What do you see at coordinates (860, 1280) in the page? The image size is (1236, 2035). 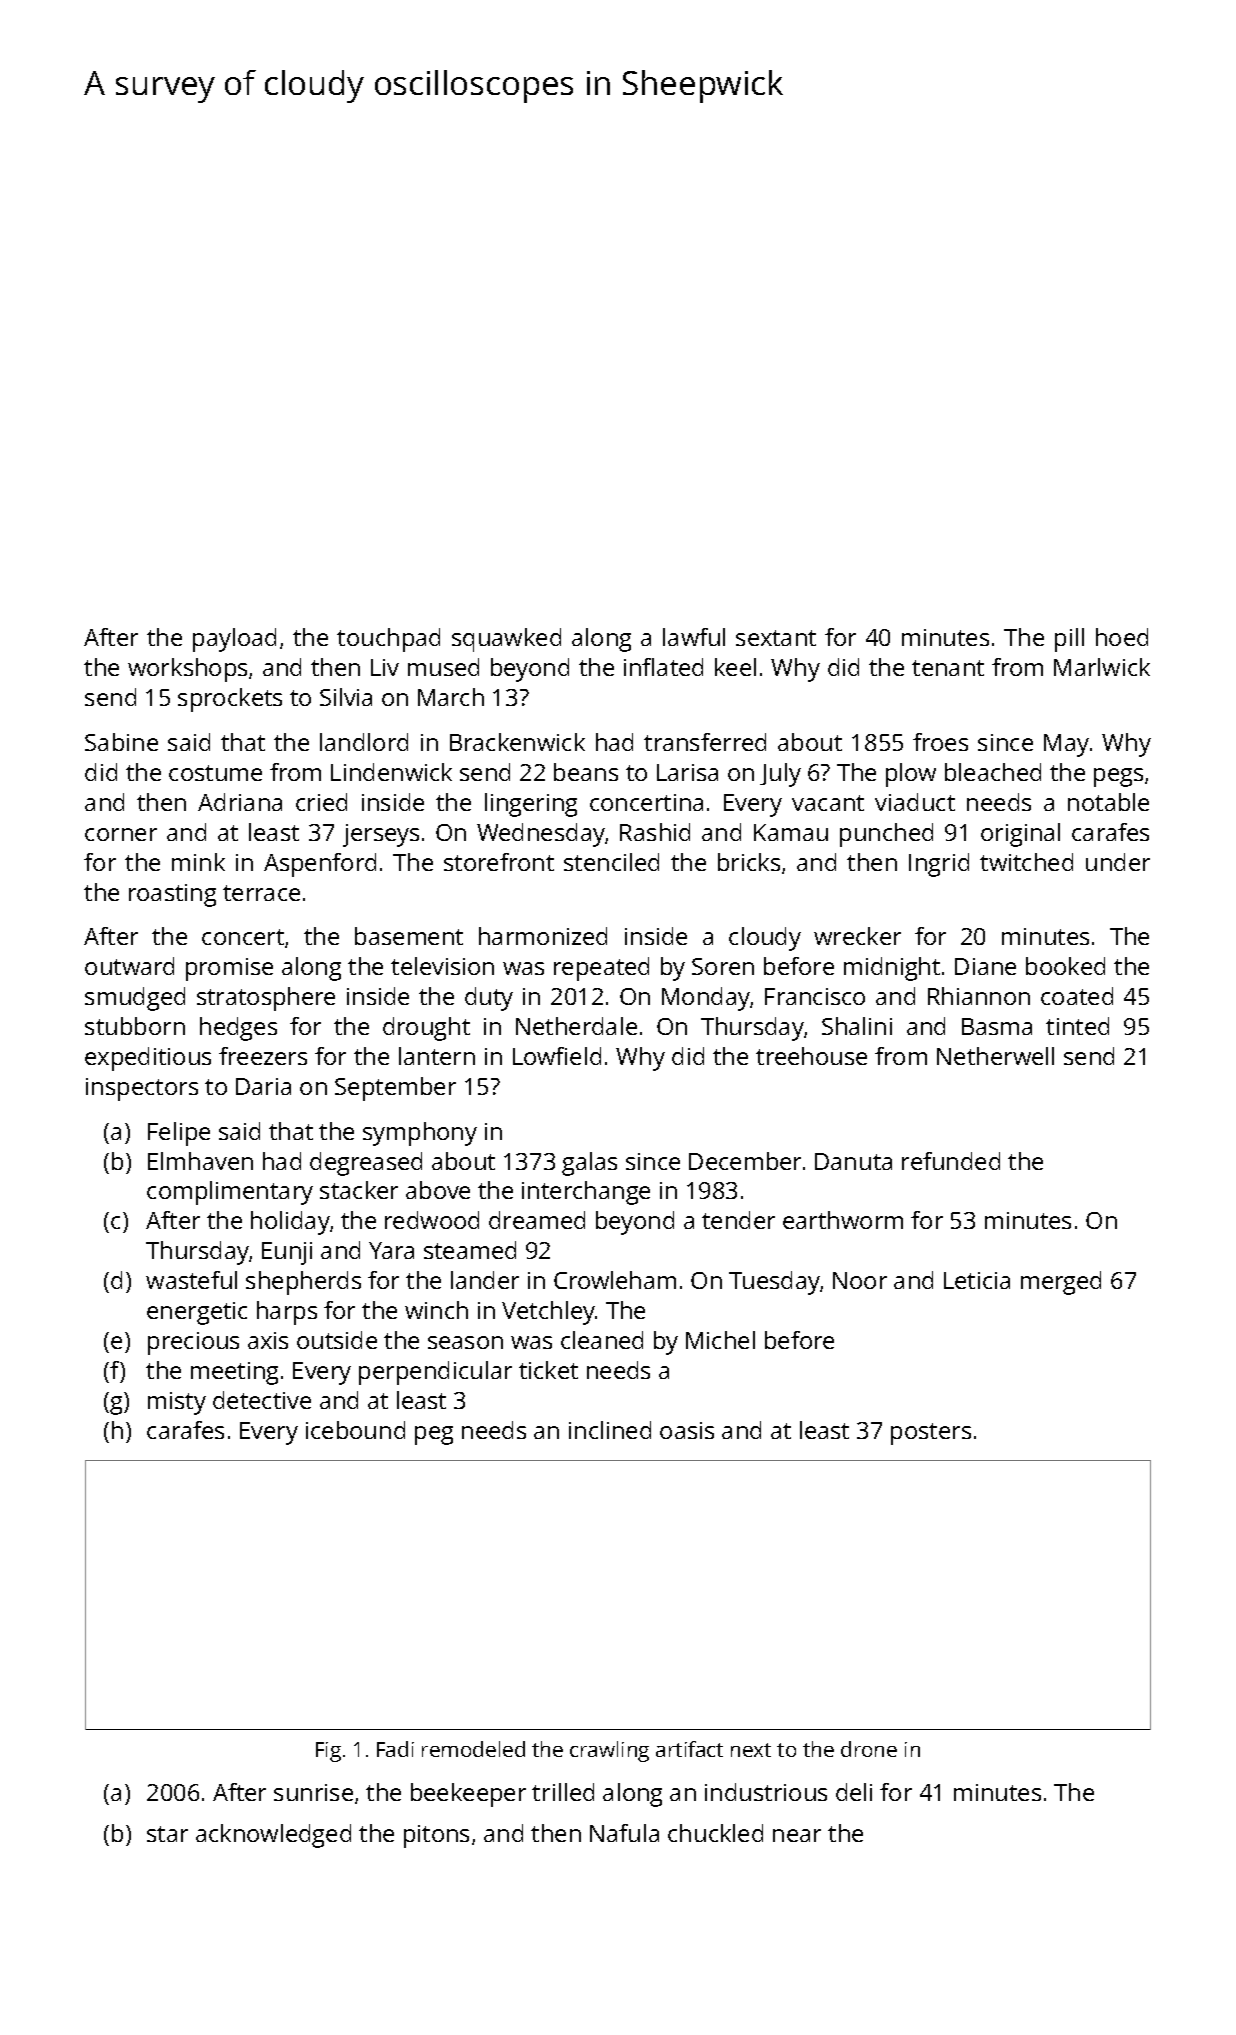 I see `Noor` at bounding box center [860, 1280].
